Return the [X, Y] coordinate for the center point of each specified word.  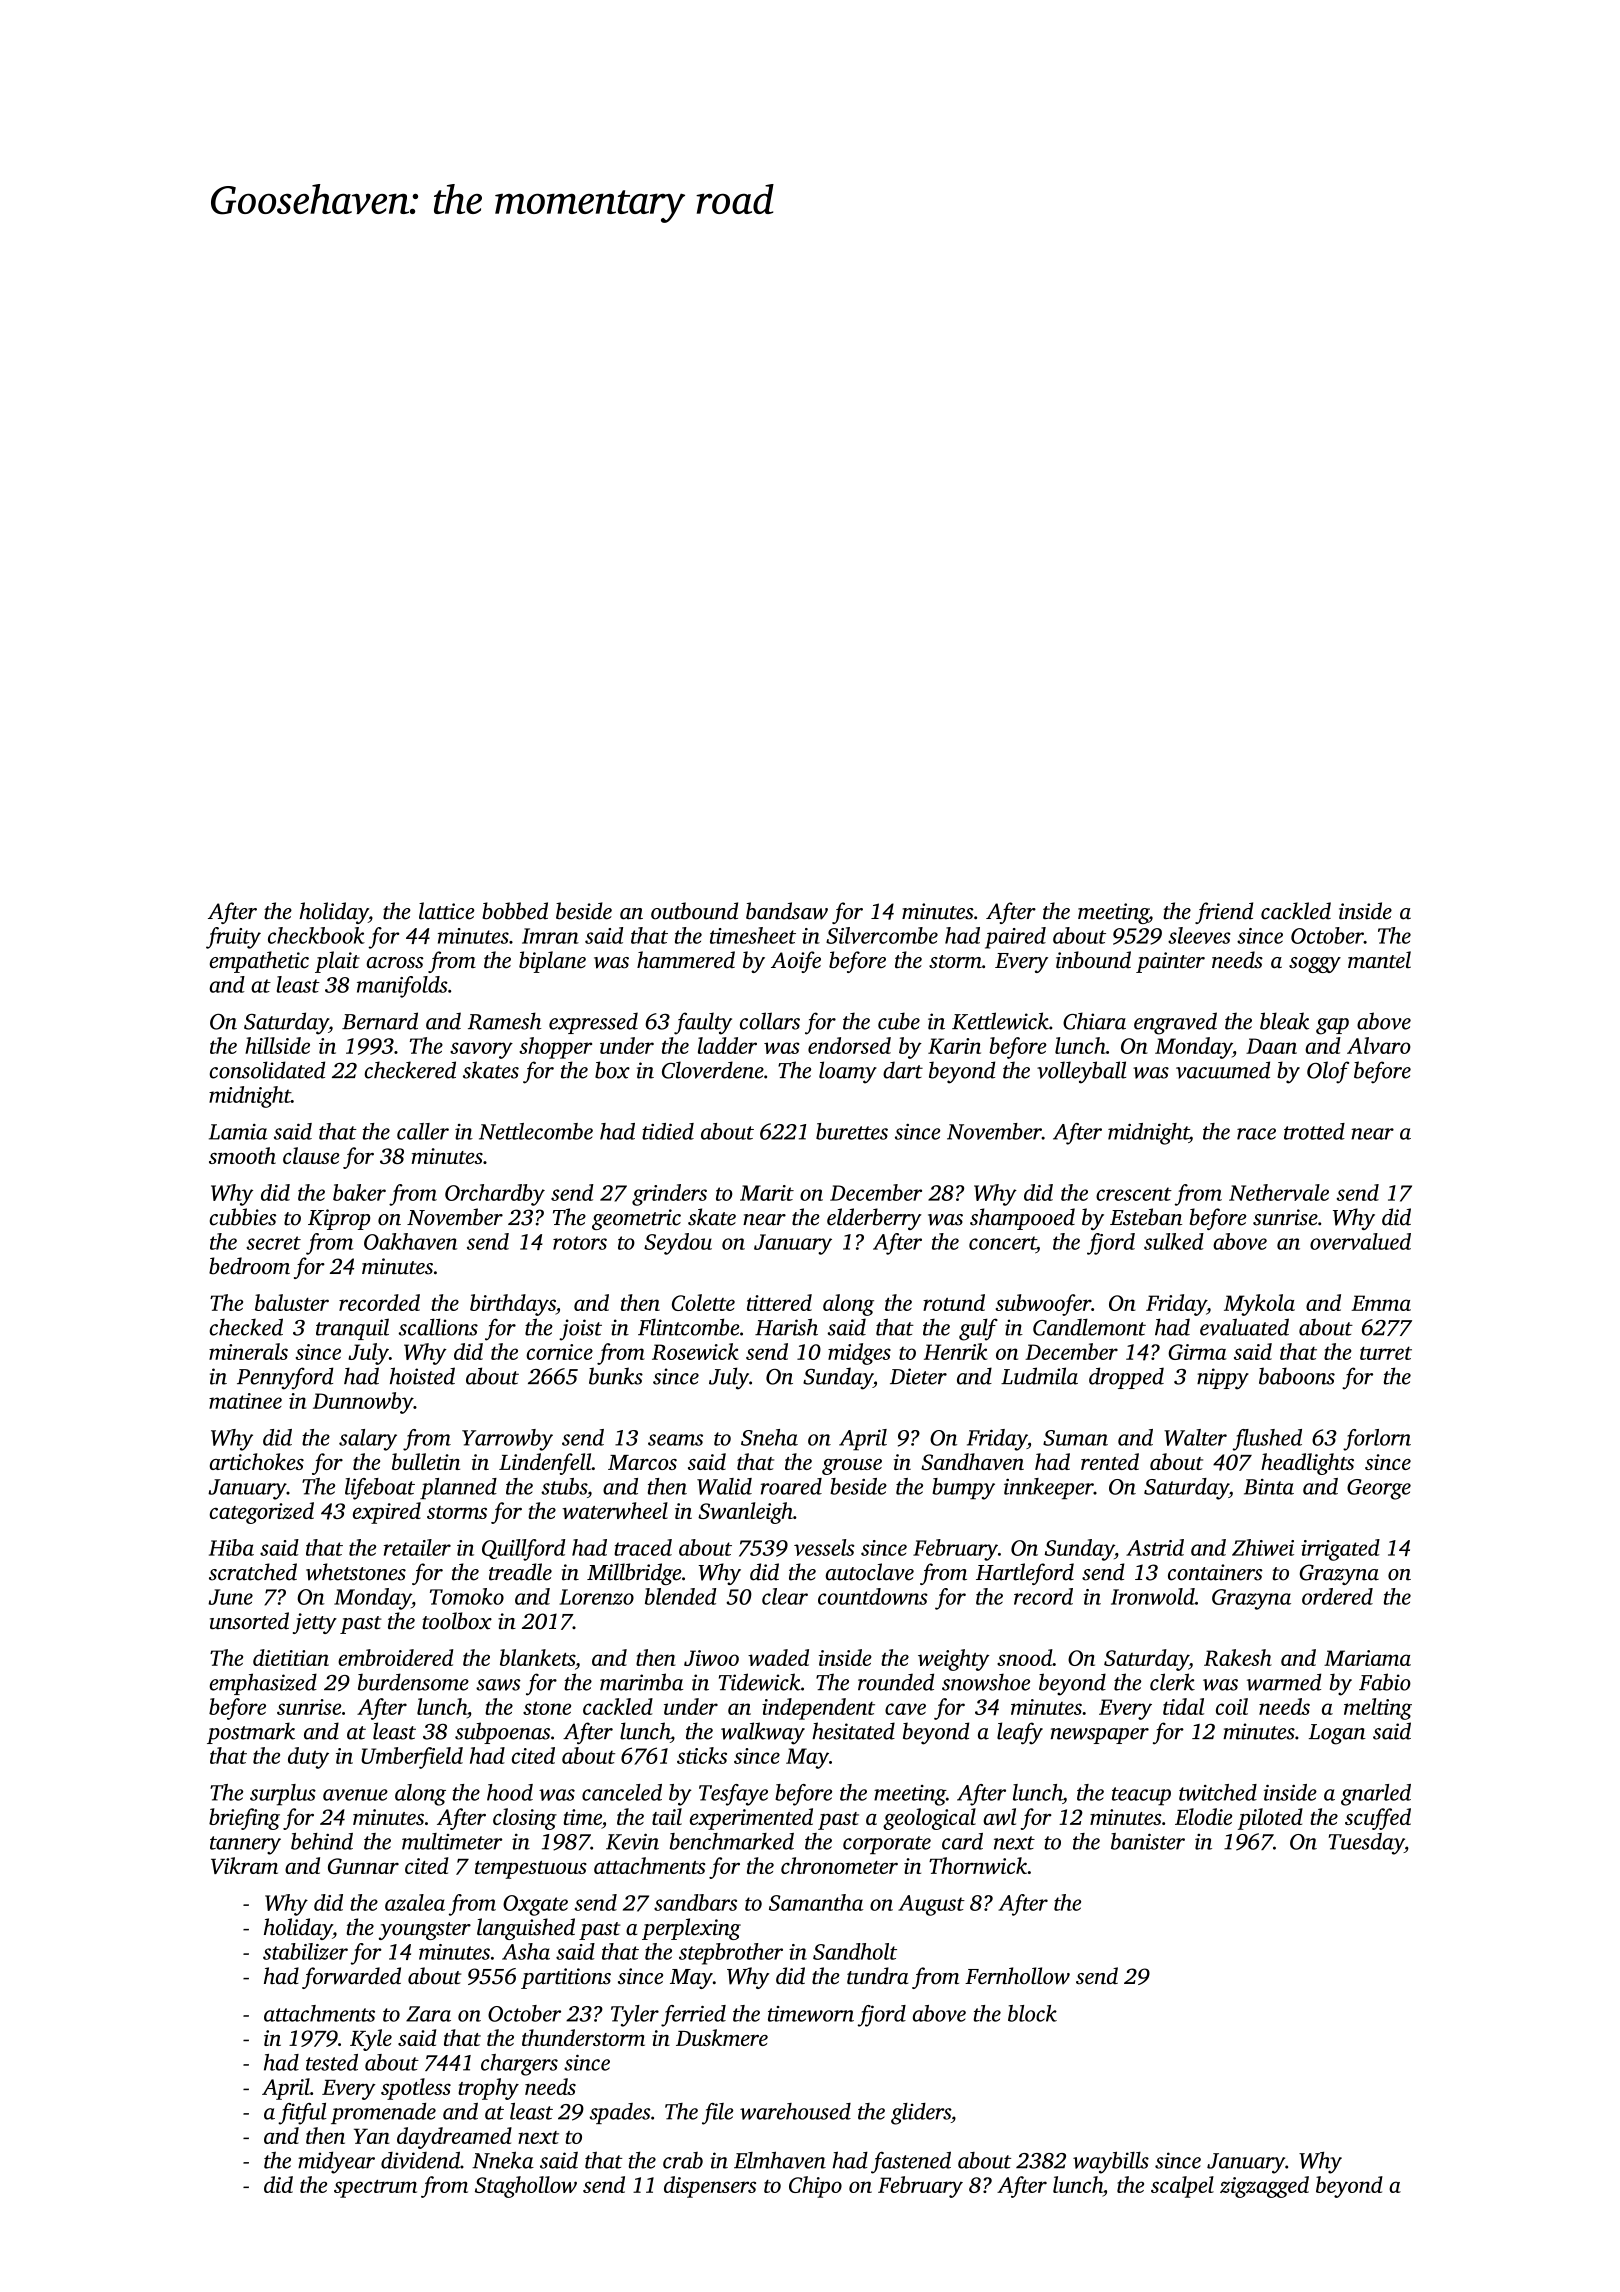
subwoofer [1043, 1305]
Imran [550, 936]
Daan [1271, 1046]
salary [368, 1440]
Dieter [918, 1376]
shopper [555, 1048]
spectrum [375, 2189]
